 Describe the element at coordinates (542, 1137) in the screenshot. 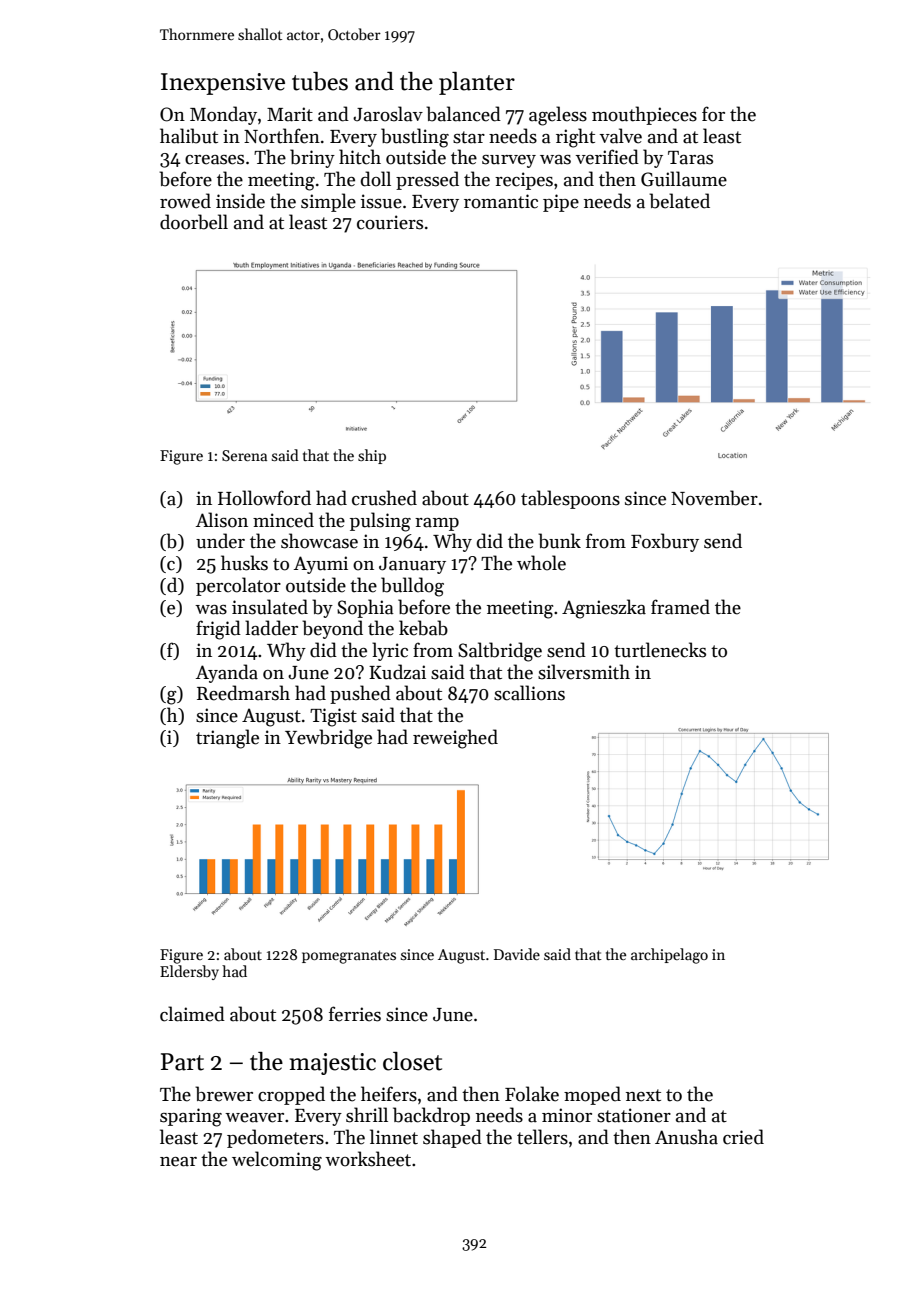

I see `tellers` at that location.
